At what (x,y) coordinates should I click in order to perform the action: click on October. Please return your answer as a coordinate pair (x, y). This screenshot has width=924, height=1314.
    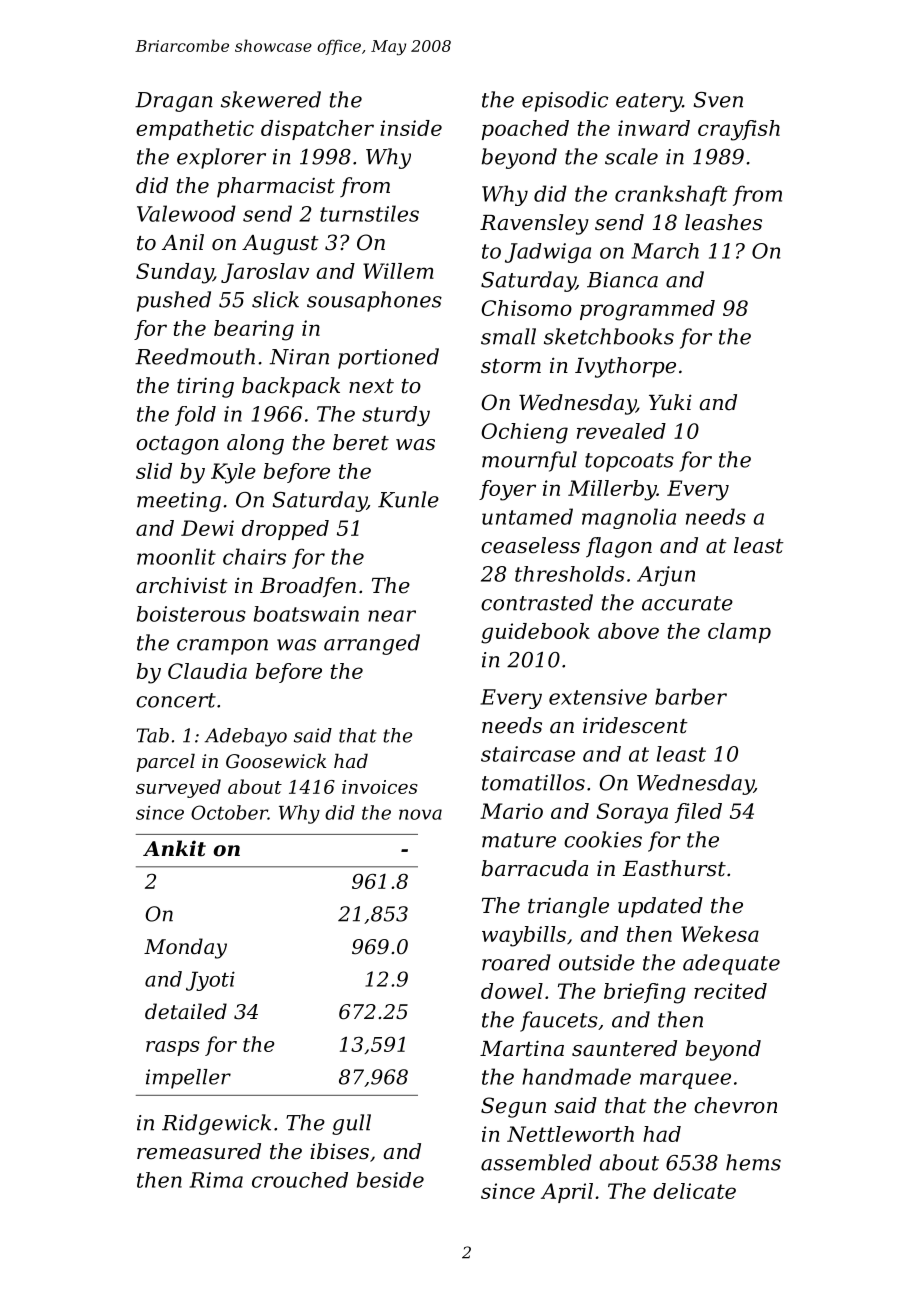
    Looking at the image, I should click on (229, 812).
